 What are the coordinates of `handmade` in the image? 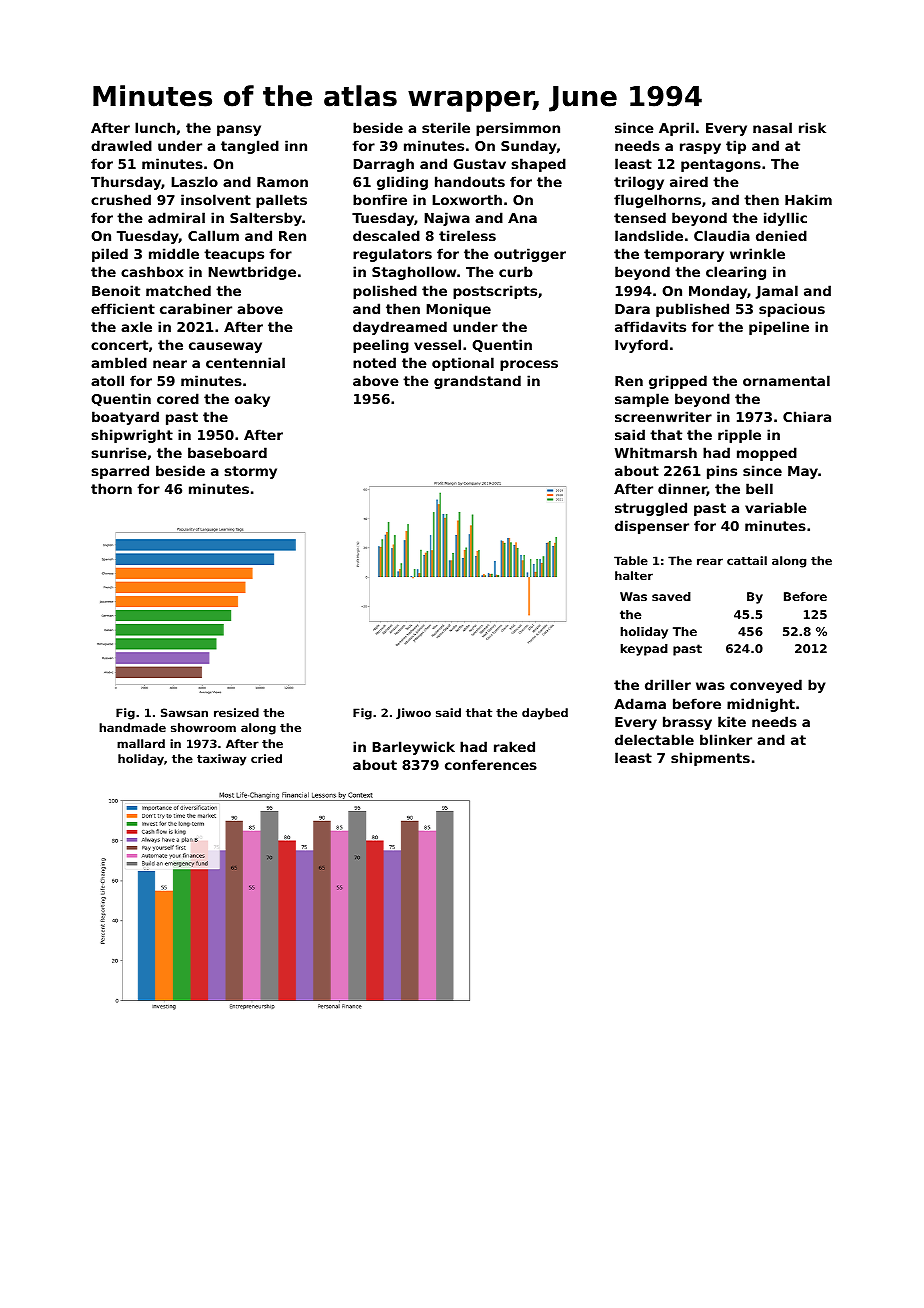 It's located at (132, 727).
